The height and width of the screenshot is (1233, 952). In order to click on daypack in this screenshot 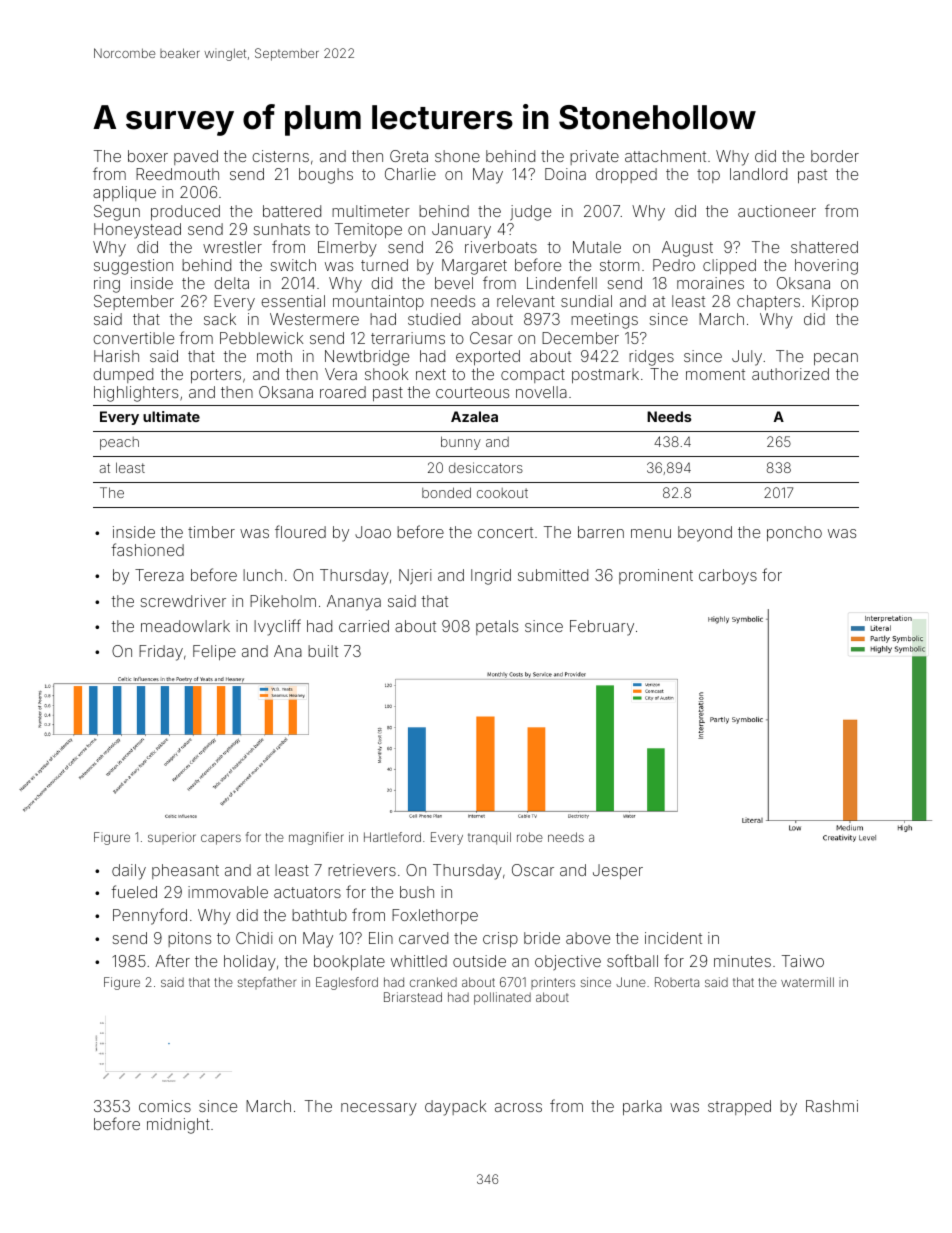, I will do `click(455, 1108)`.
